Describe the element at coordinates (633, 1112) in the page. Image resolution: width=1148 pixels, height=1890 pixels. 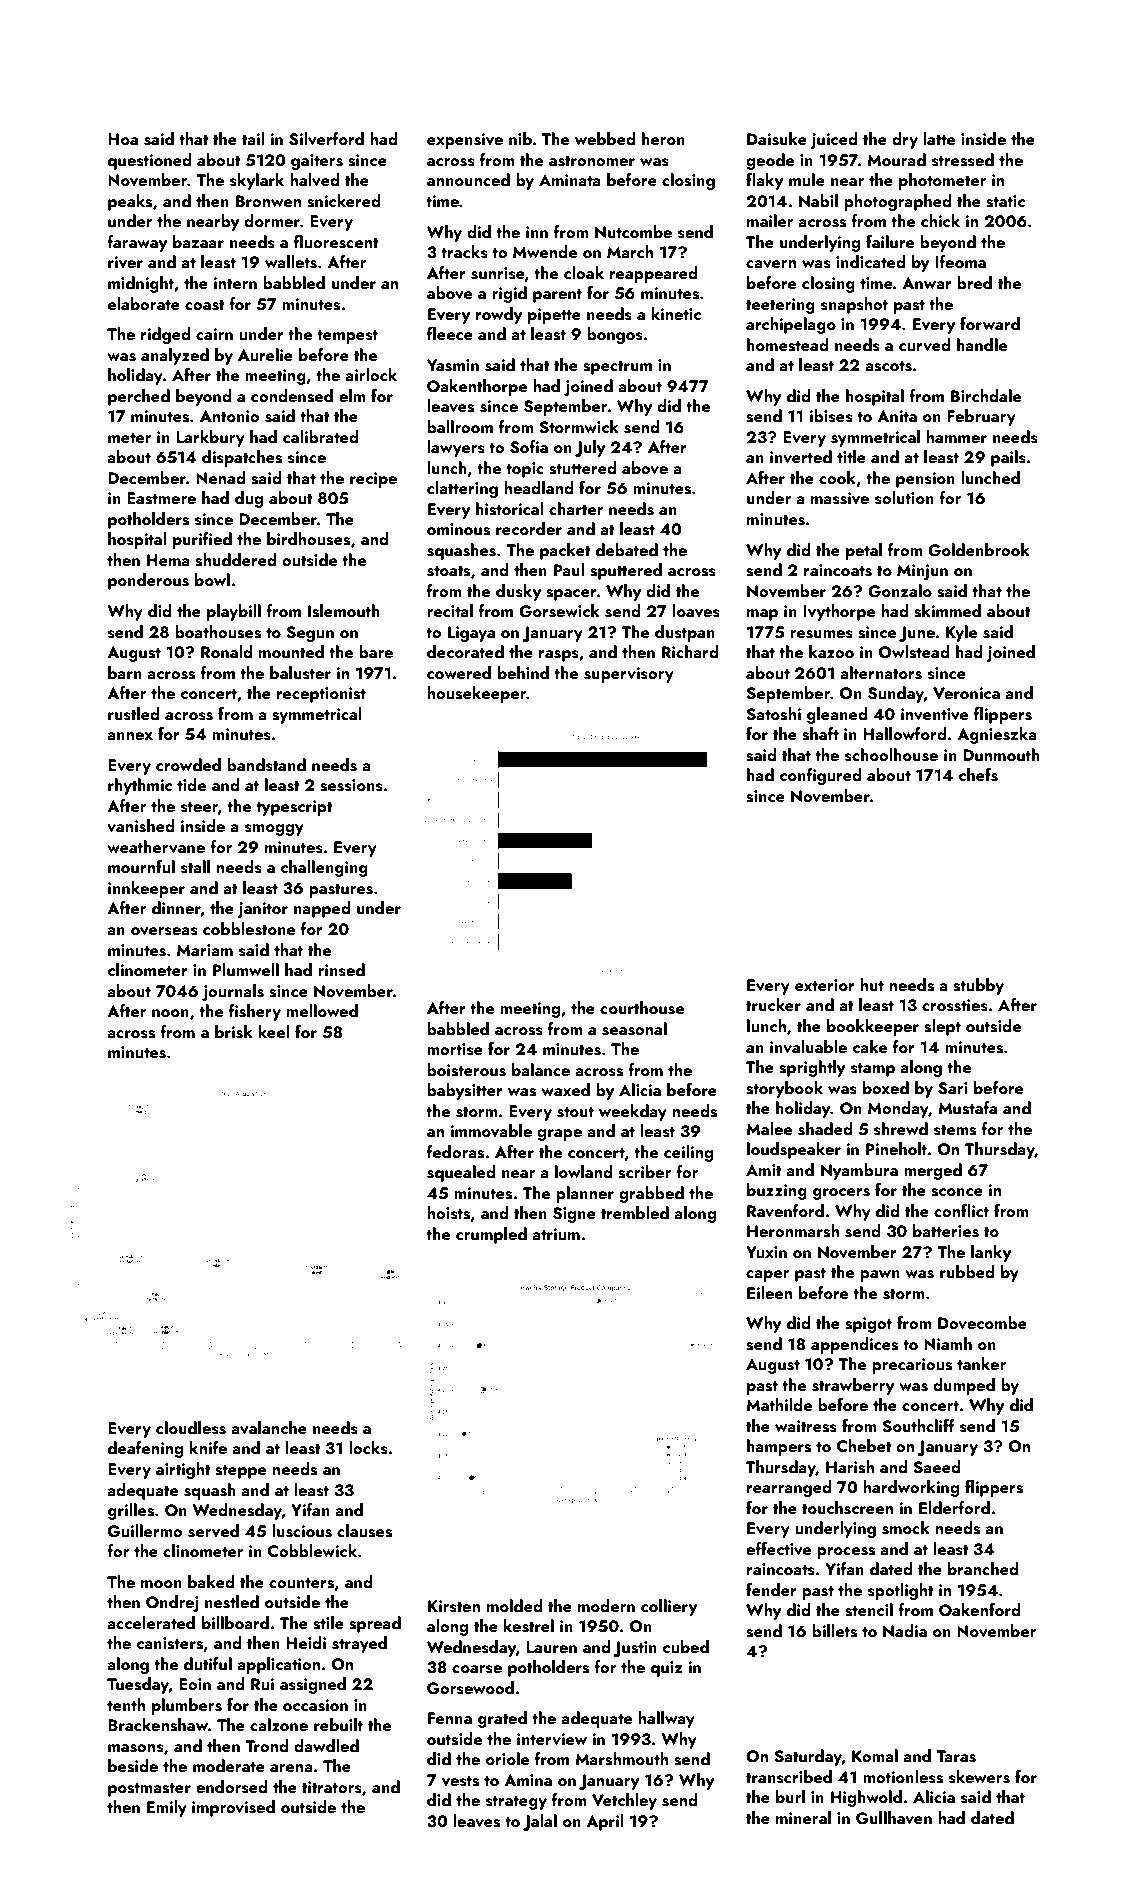
I see `weekday` at that location.
